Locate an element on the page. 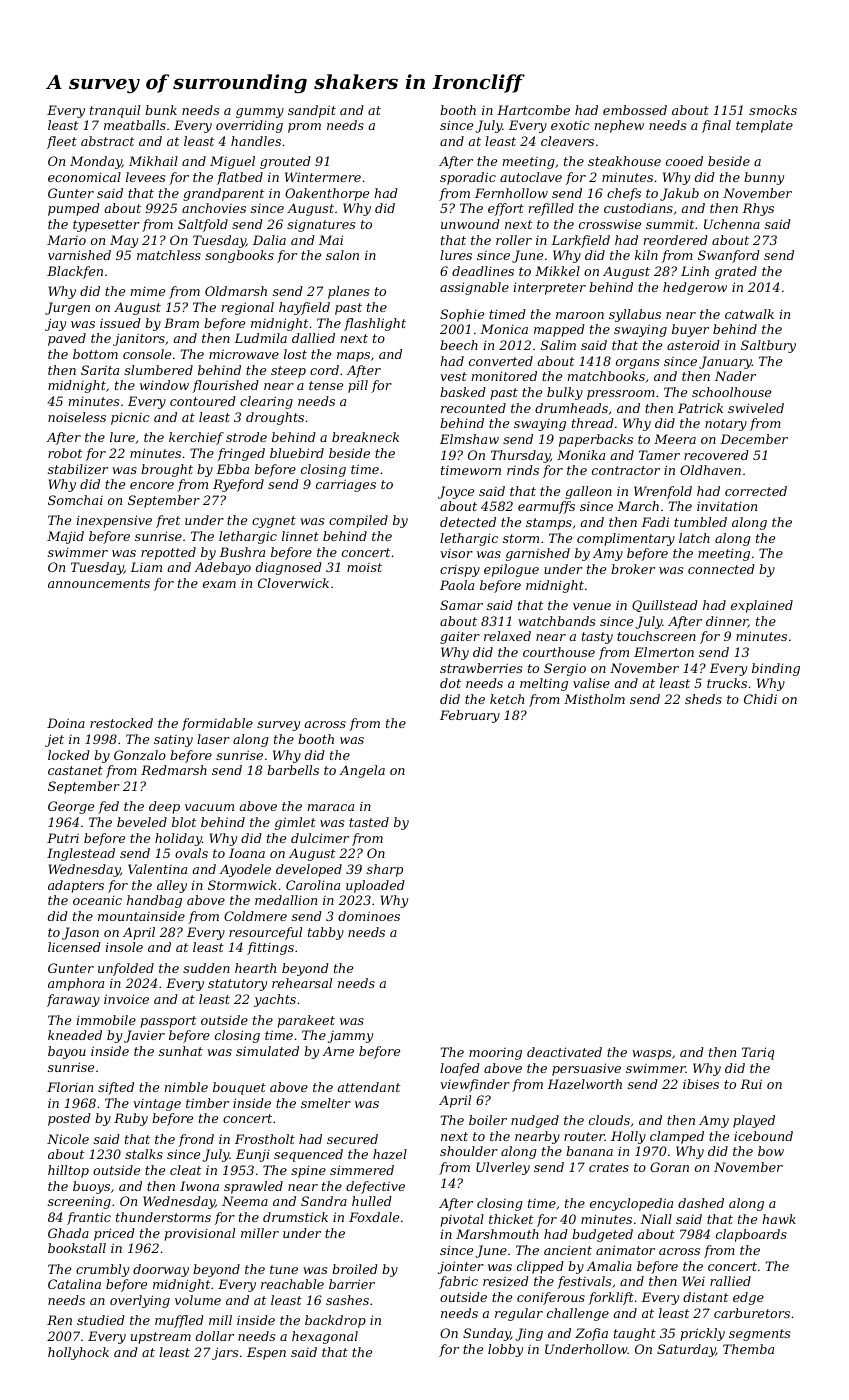 The height and width of the page is (1400, 849). jars is located at coordinates (225, 1353).
